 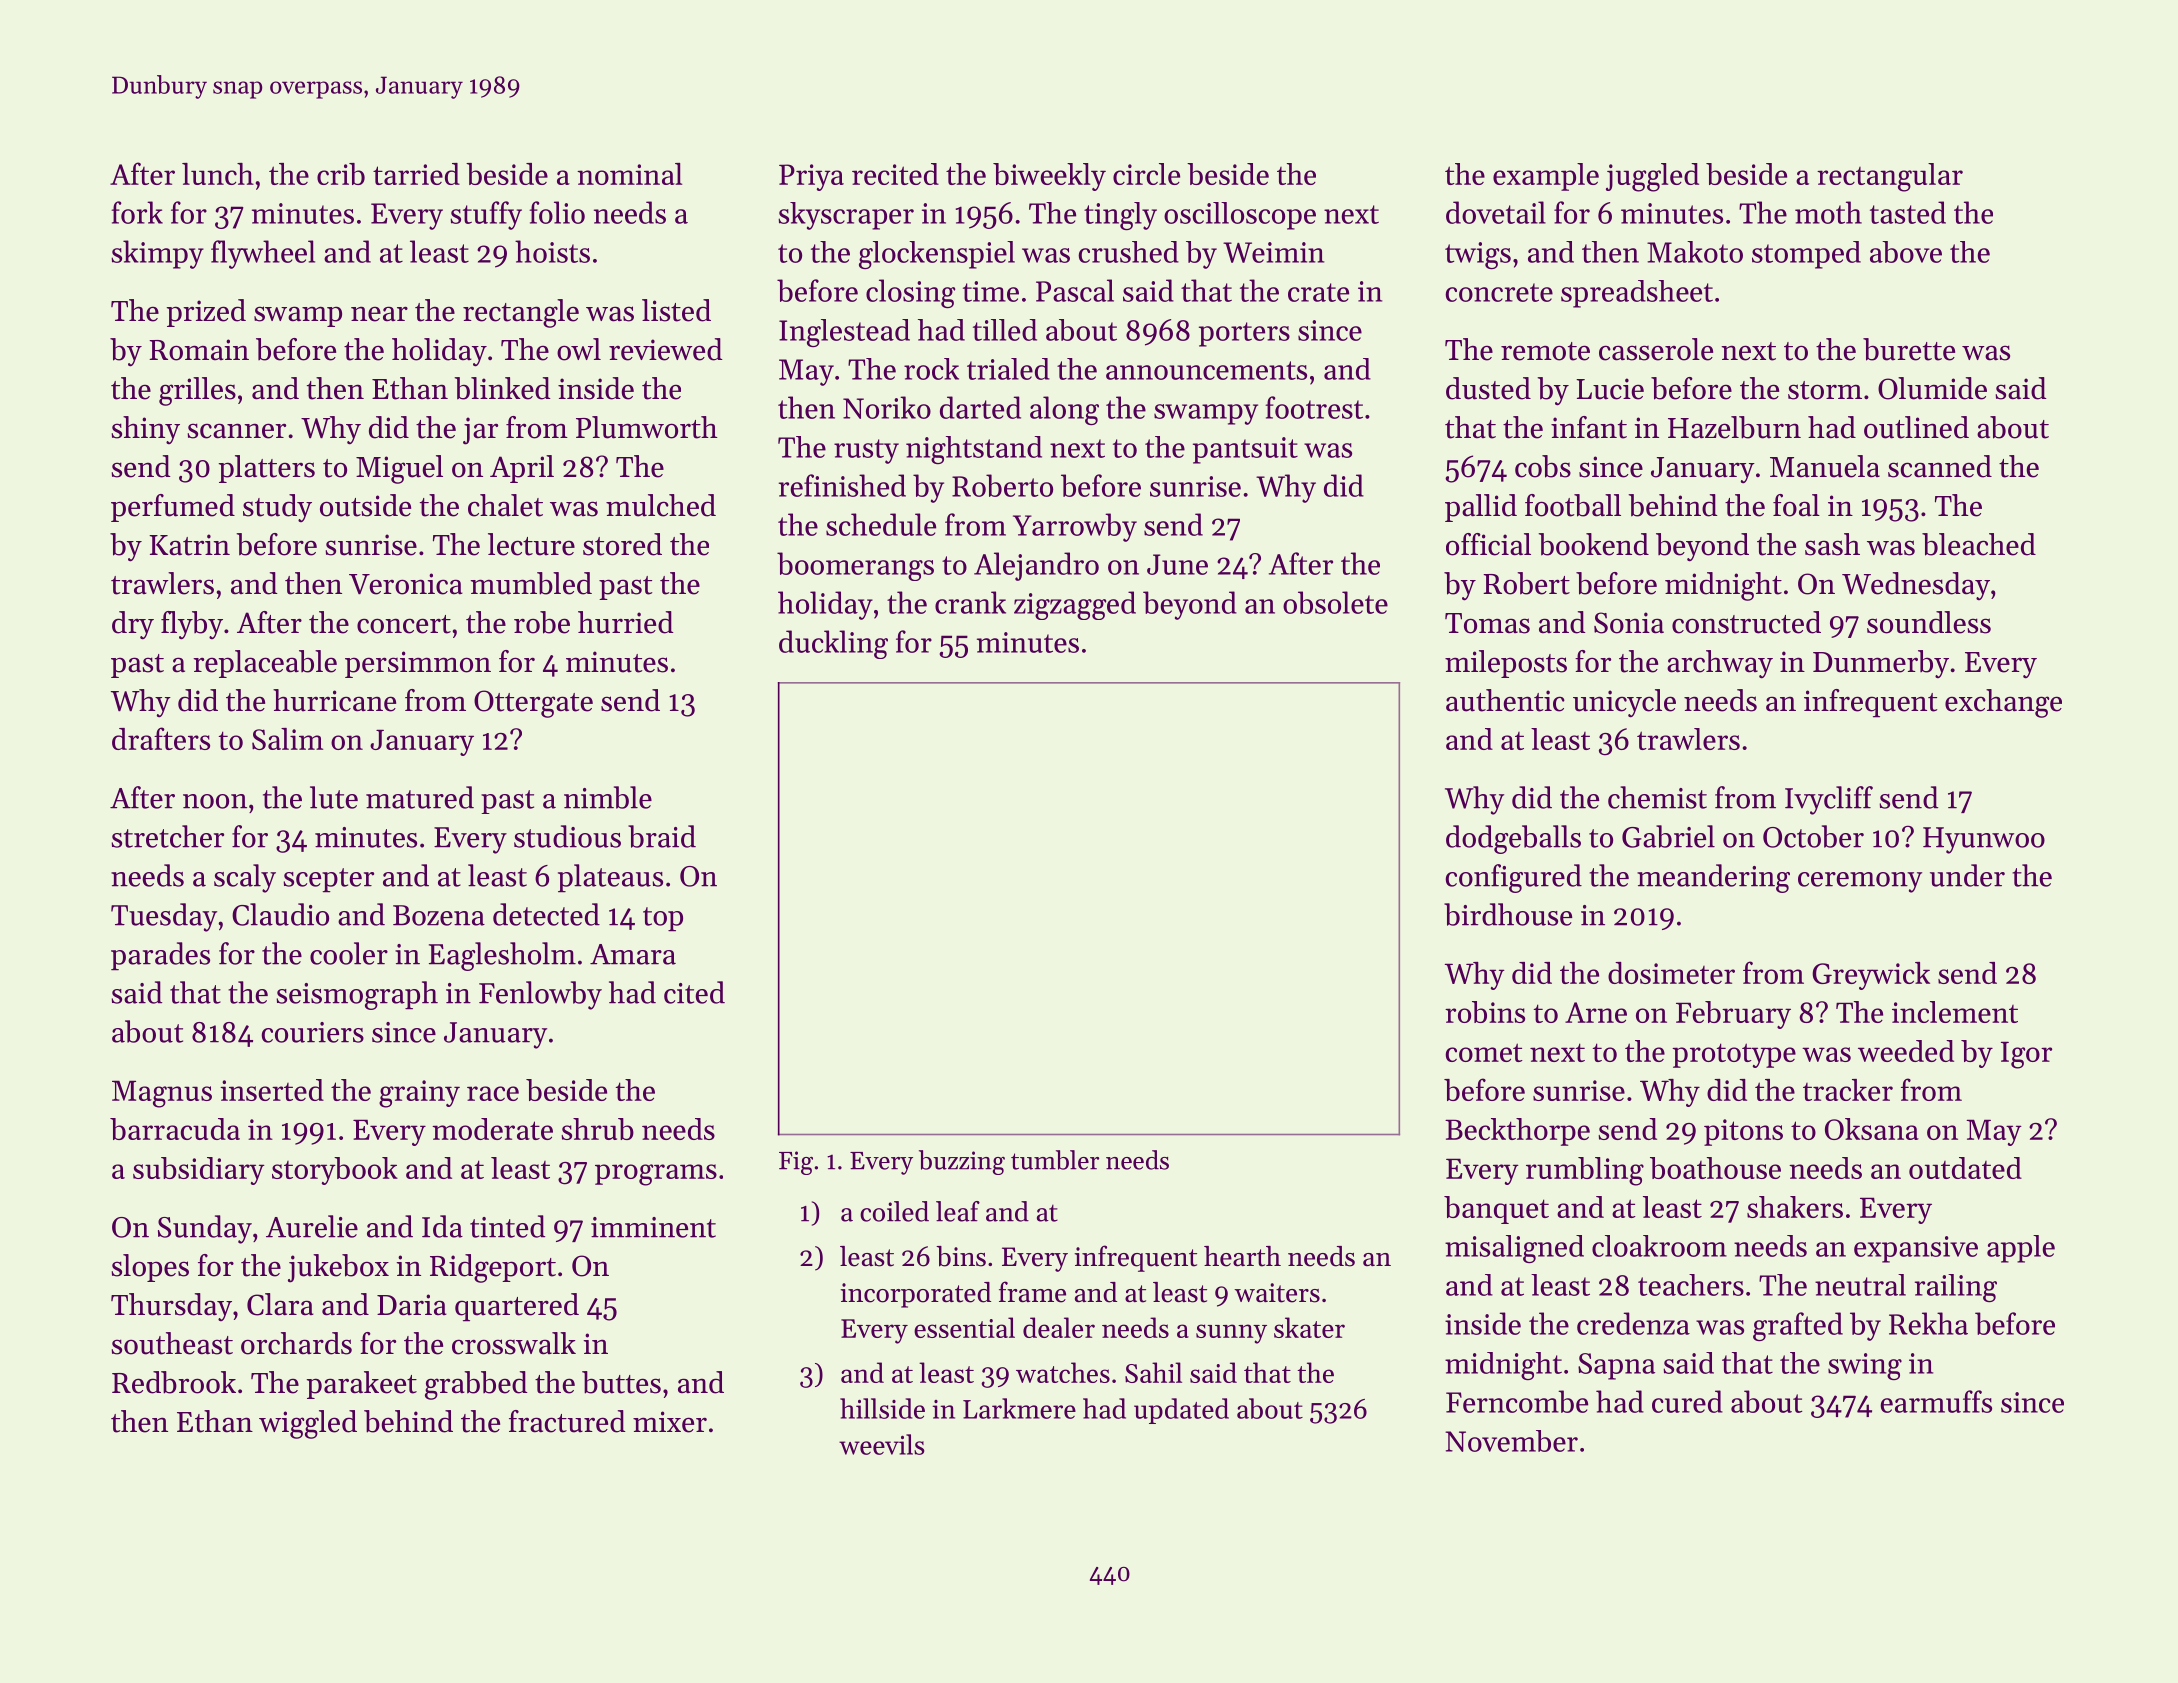 I want to click on Katrin, so click(x=189, y=545).
